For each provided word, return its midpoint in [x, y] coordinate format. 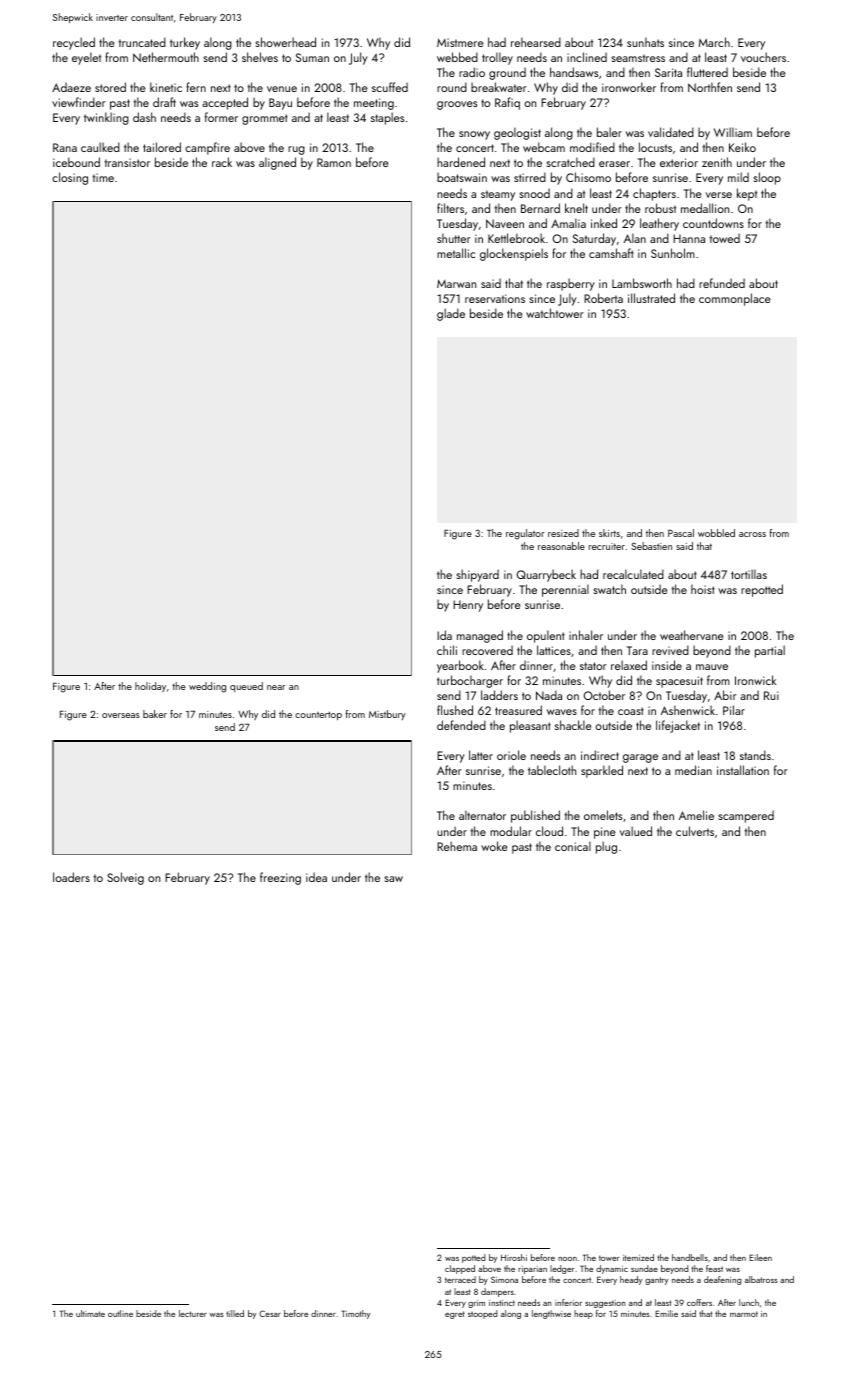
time [103, 177]
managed [480, 636]
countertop [318, 715]
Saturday [594, 239]
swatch [609, 589]
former [221, 117]
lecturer [193, 1313]
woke [494, 846]
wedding [207, 687]
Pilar [734, 710]
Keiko [742, 147]
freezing [280, 878]
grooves [457, 105]
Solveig [125, 878]
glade [451, 314]
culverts [695, 831]
